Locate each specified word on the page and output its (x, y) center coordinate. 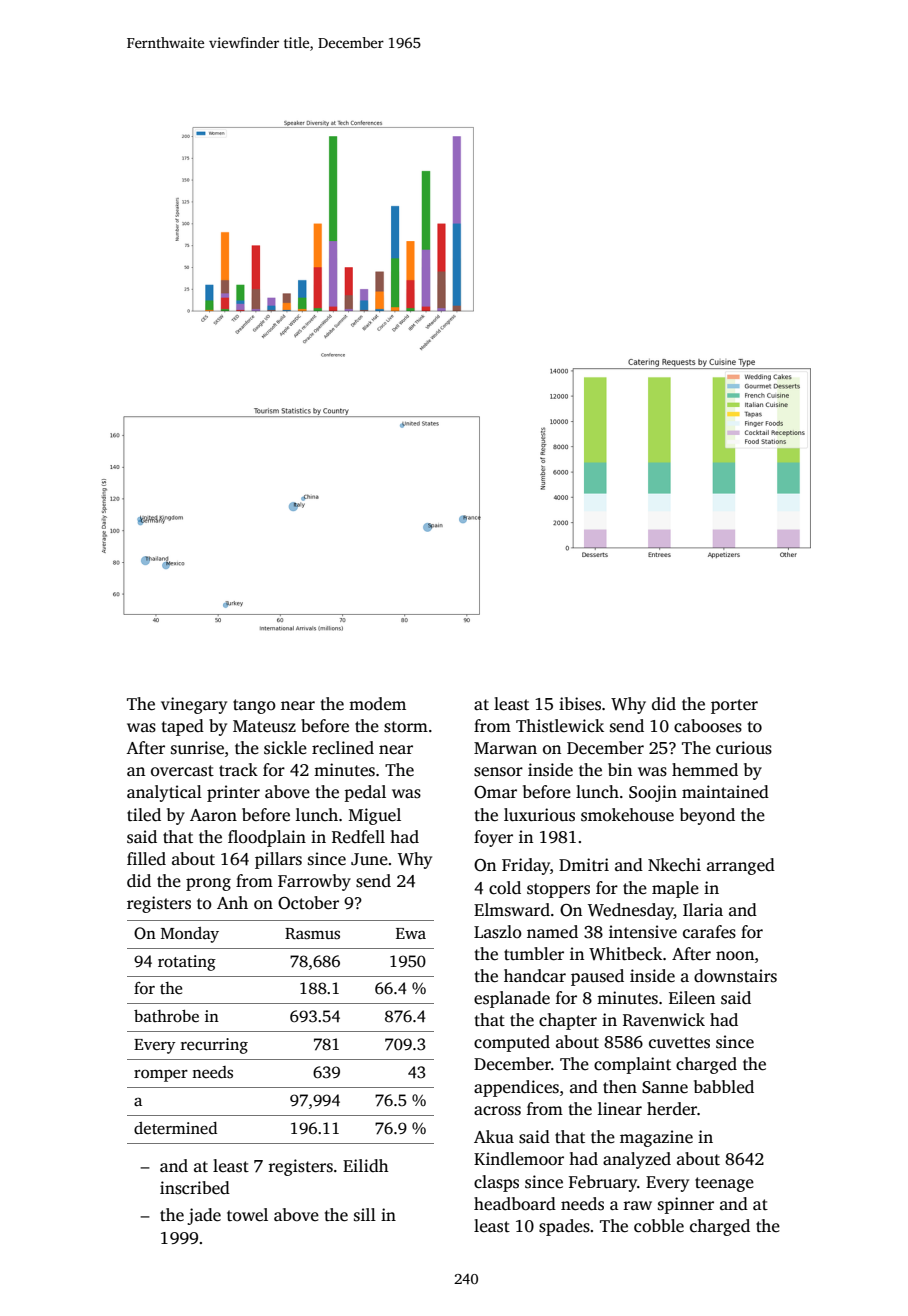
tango (254, 706)
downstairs (735, 976)
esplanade (512, 999)
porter (734, 706)
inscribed (195, 1188)
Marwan (505, 748)
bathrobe (166, 1016)
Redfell (358, 837)
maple (675, 889)
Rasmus (312, 934)
